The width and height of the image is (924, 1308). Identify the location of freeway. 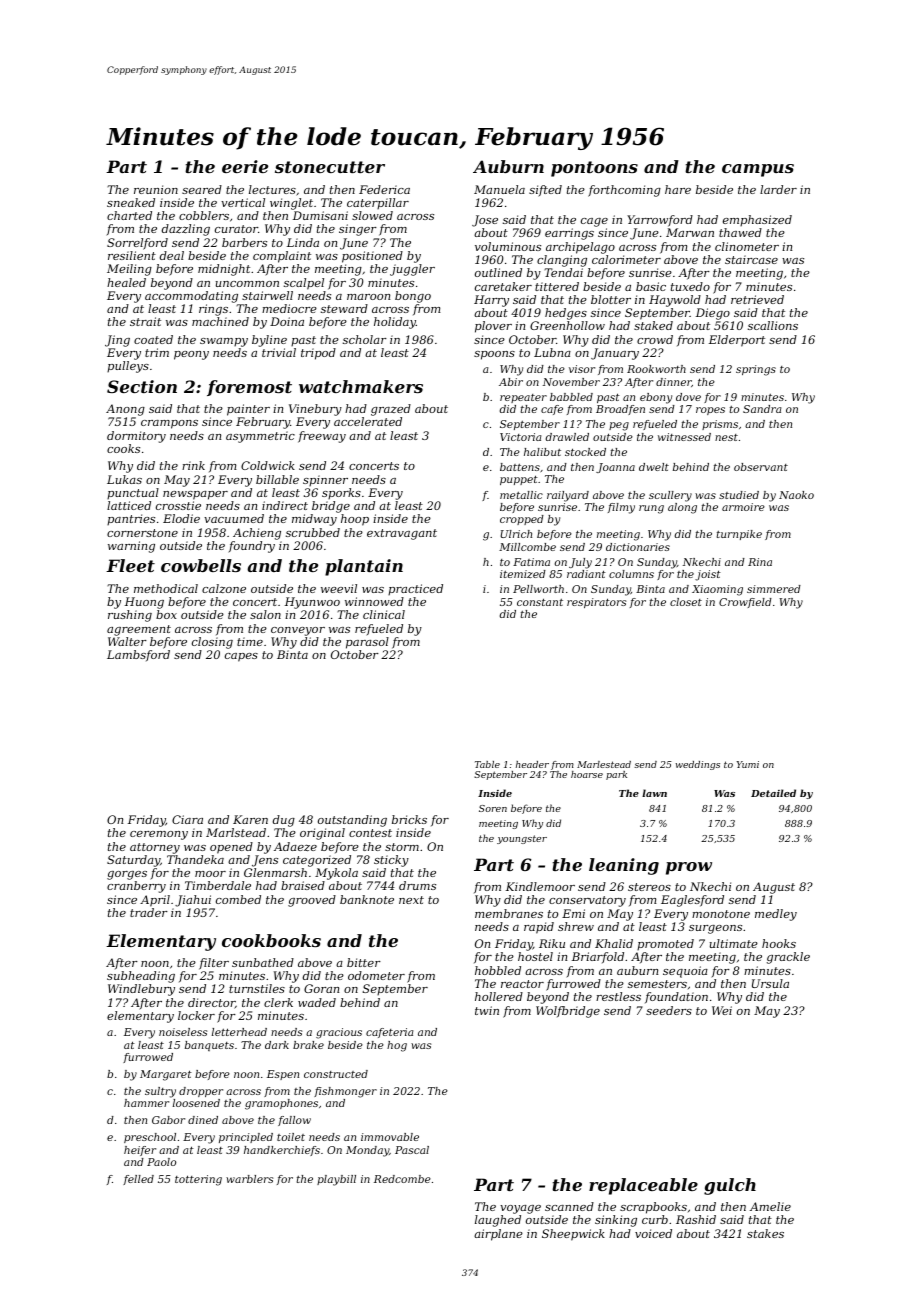
(322, 437).
